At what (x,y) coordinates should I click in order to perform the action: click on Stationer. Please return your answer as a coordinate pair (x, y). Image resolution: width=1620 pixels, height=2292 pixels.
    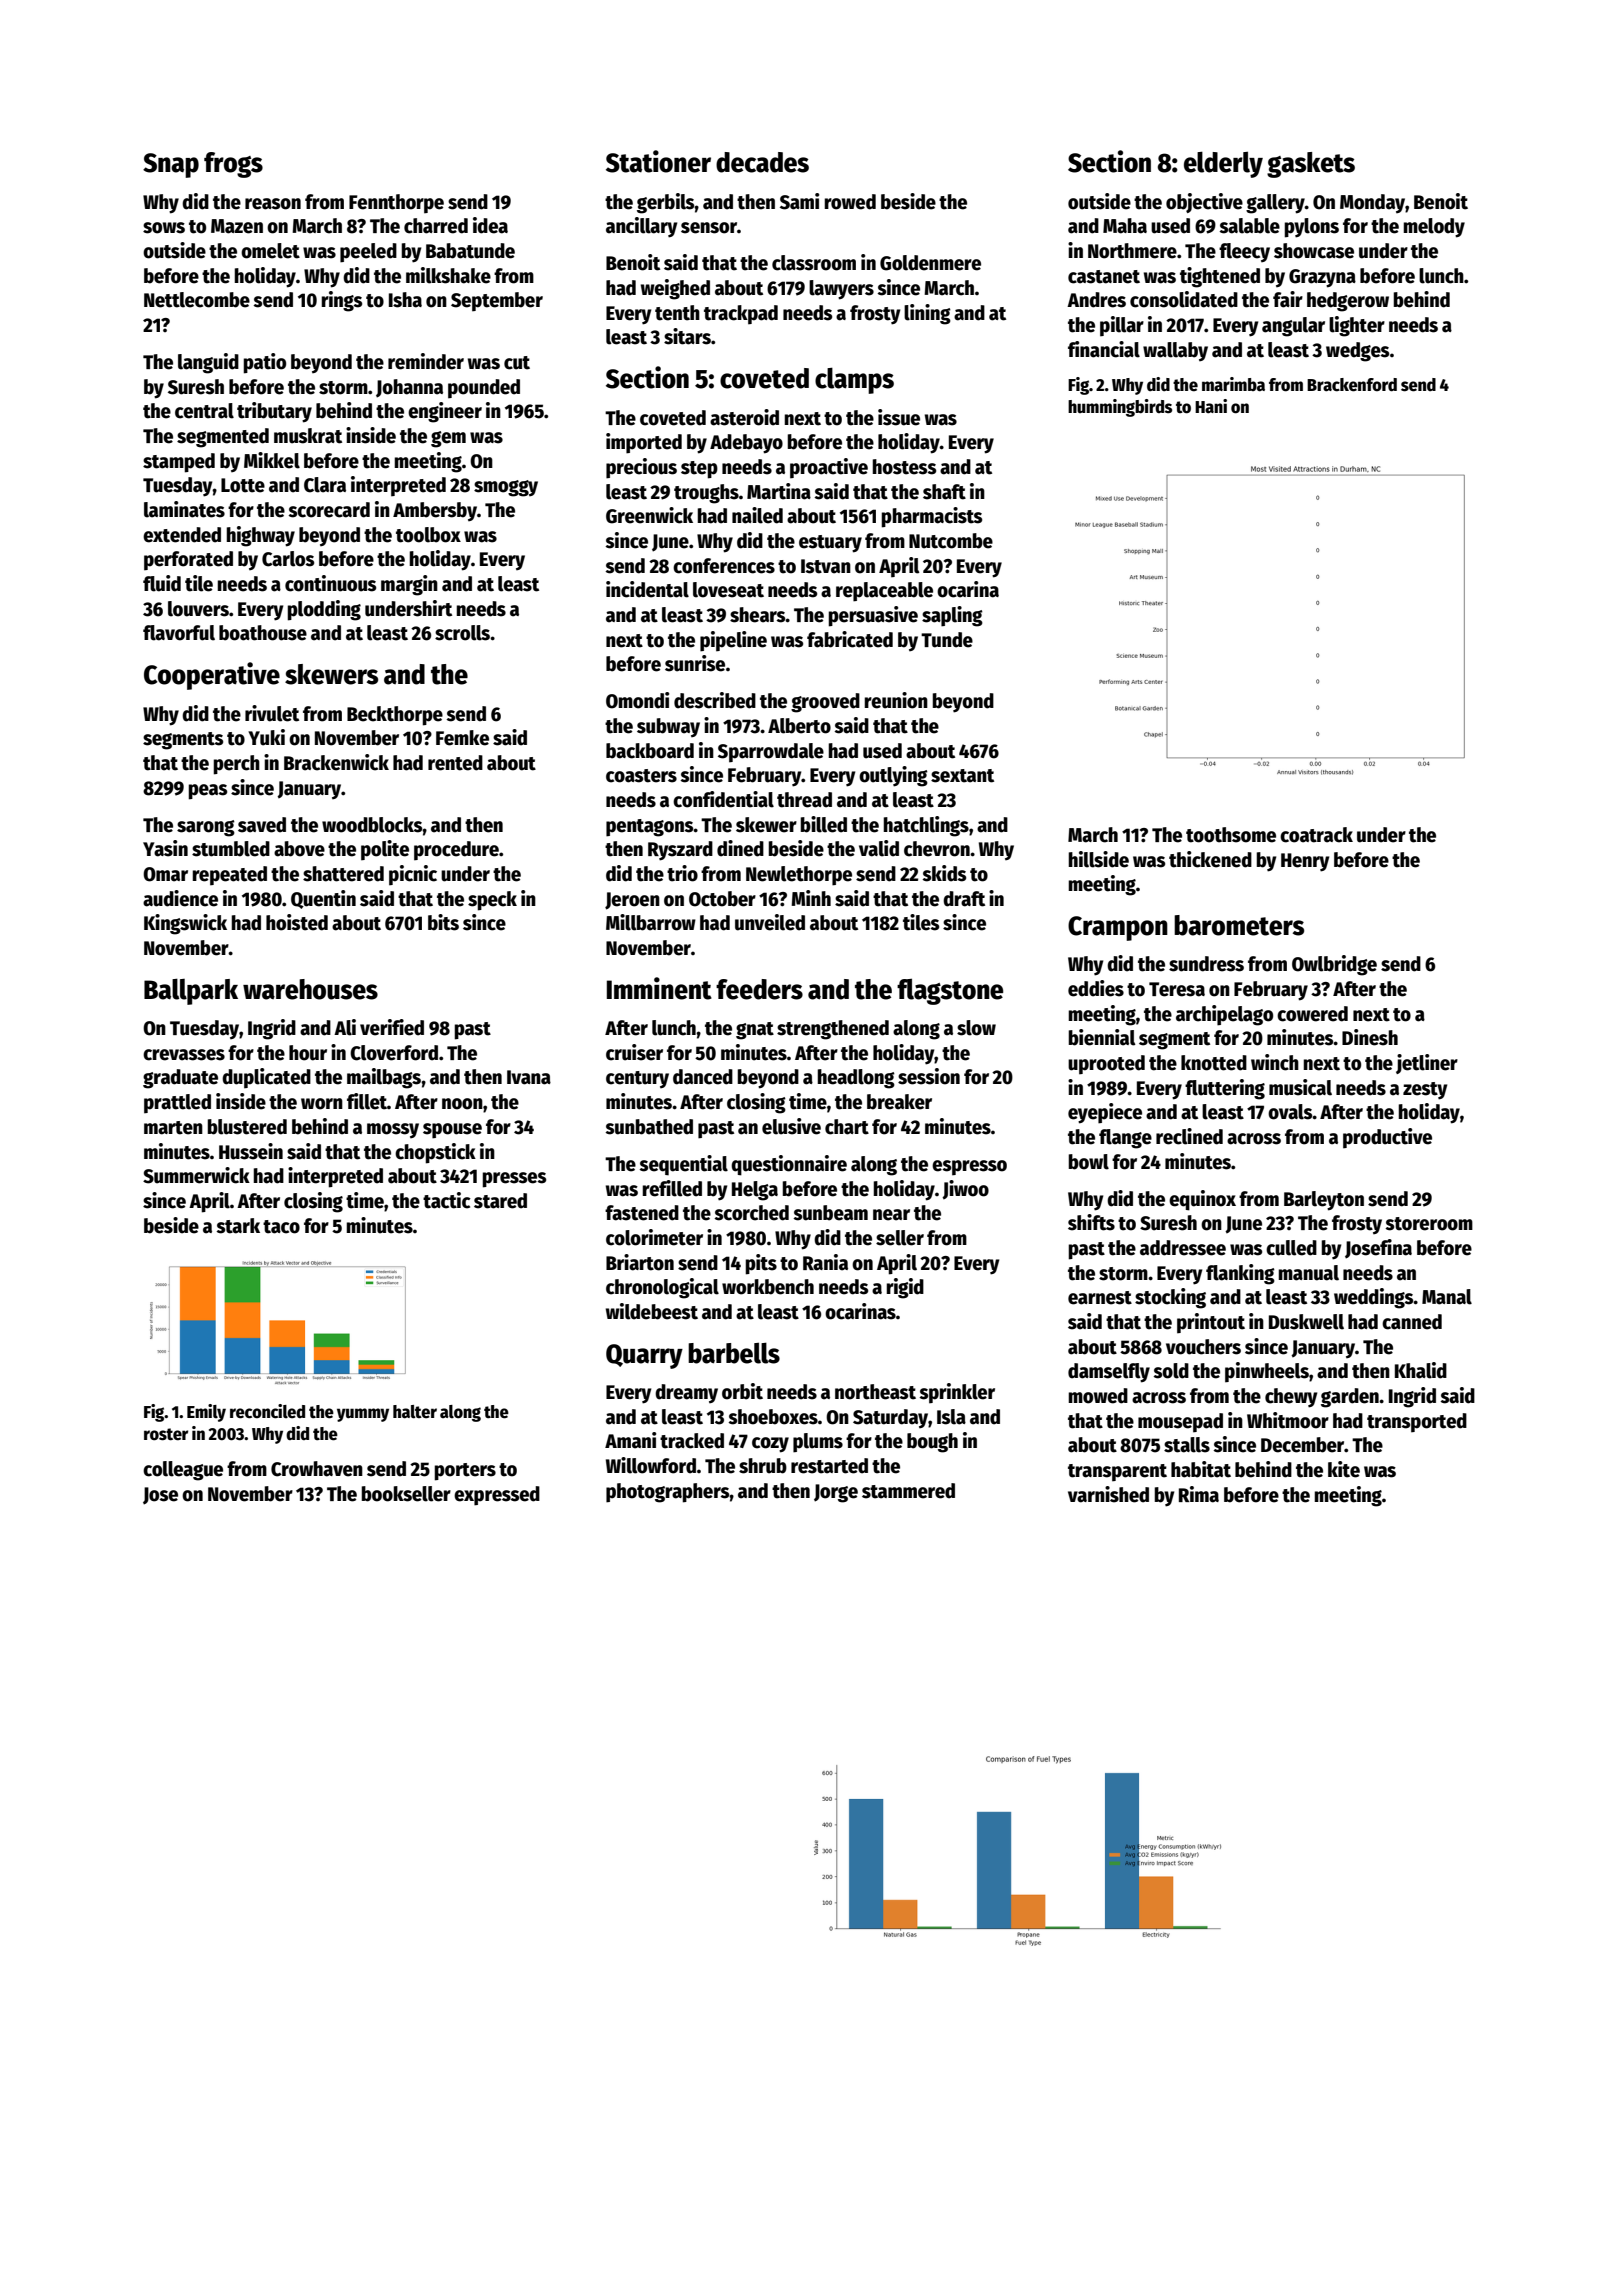
    Looking at the image, I should click on (658, 161).
